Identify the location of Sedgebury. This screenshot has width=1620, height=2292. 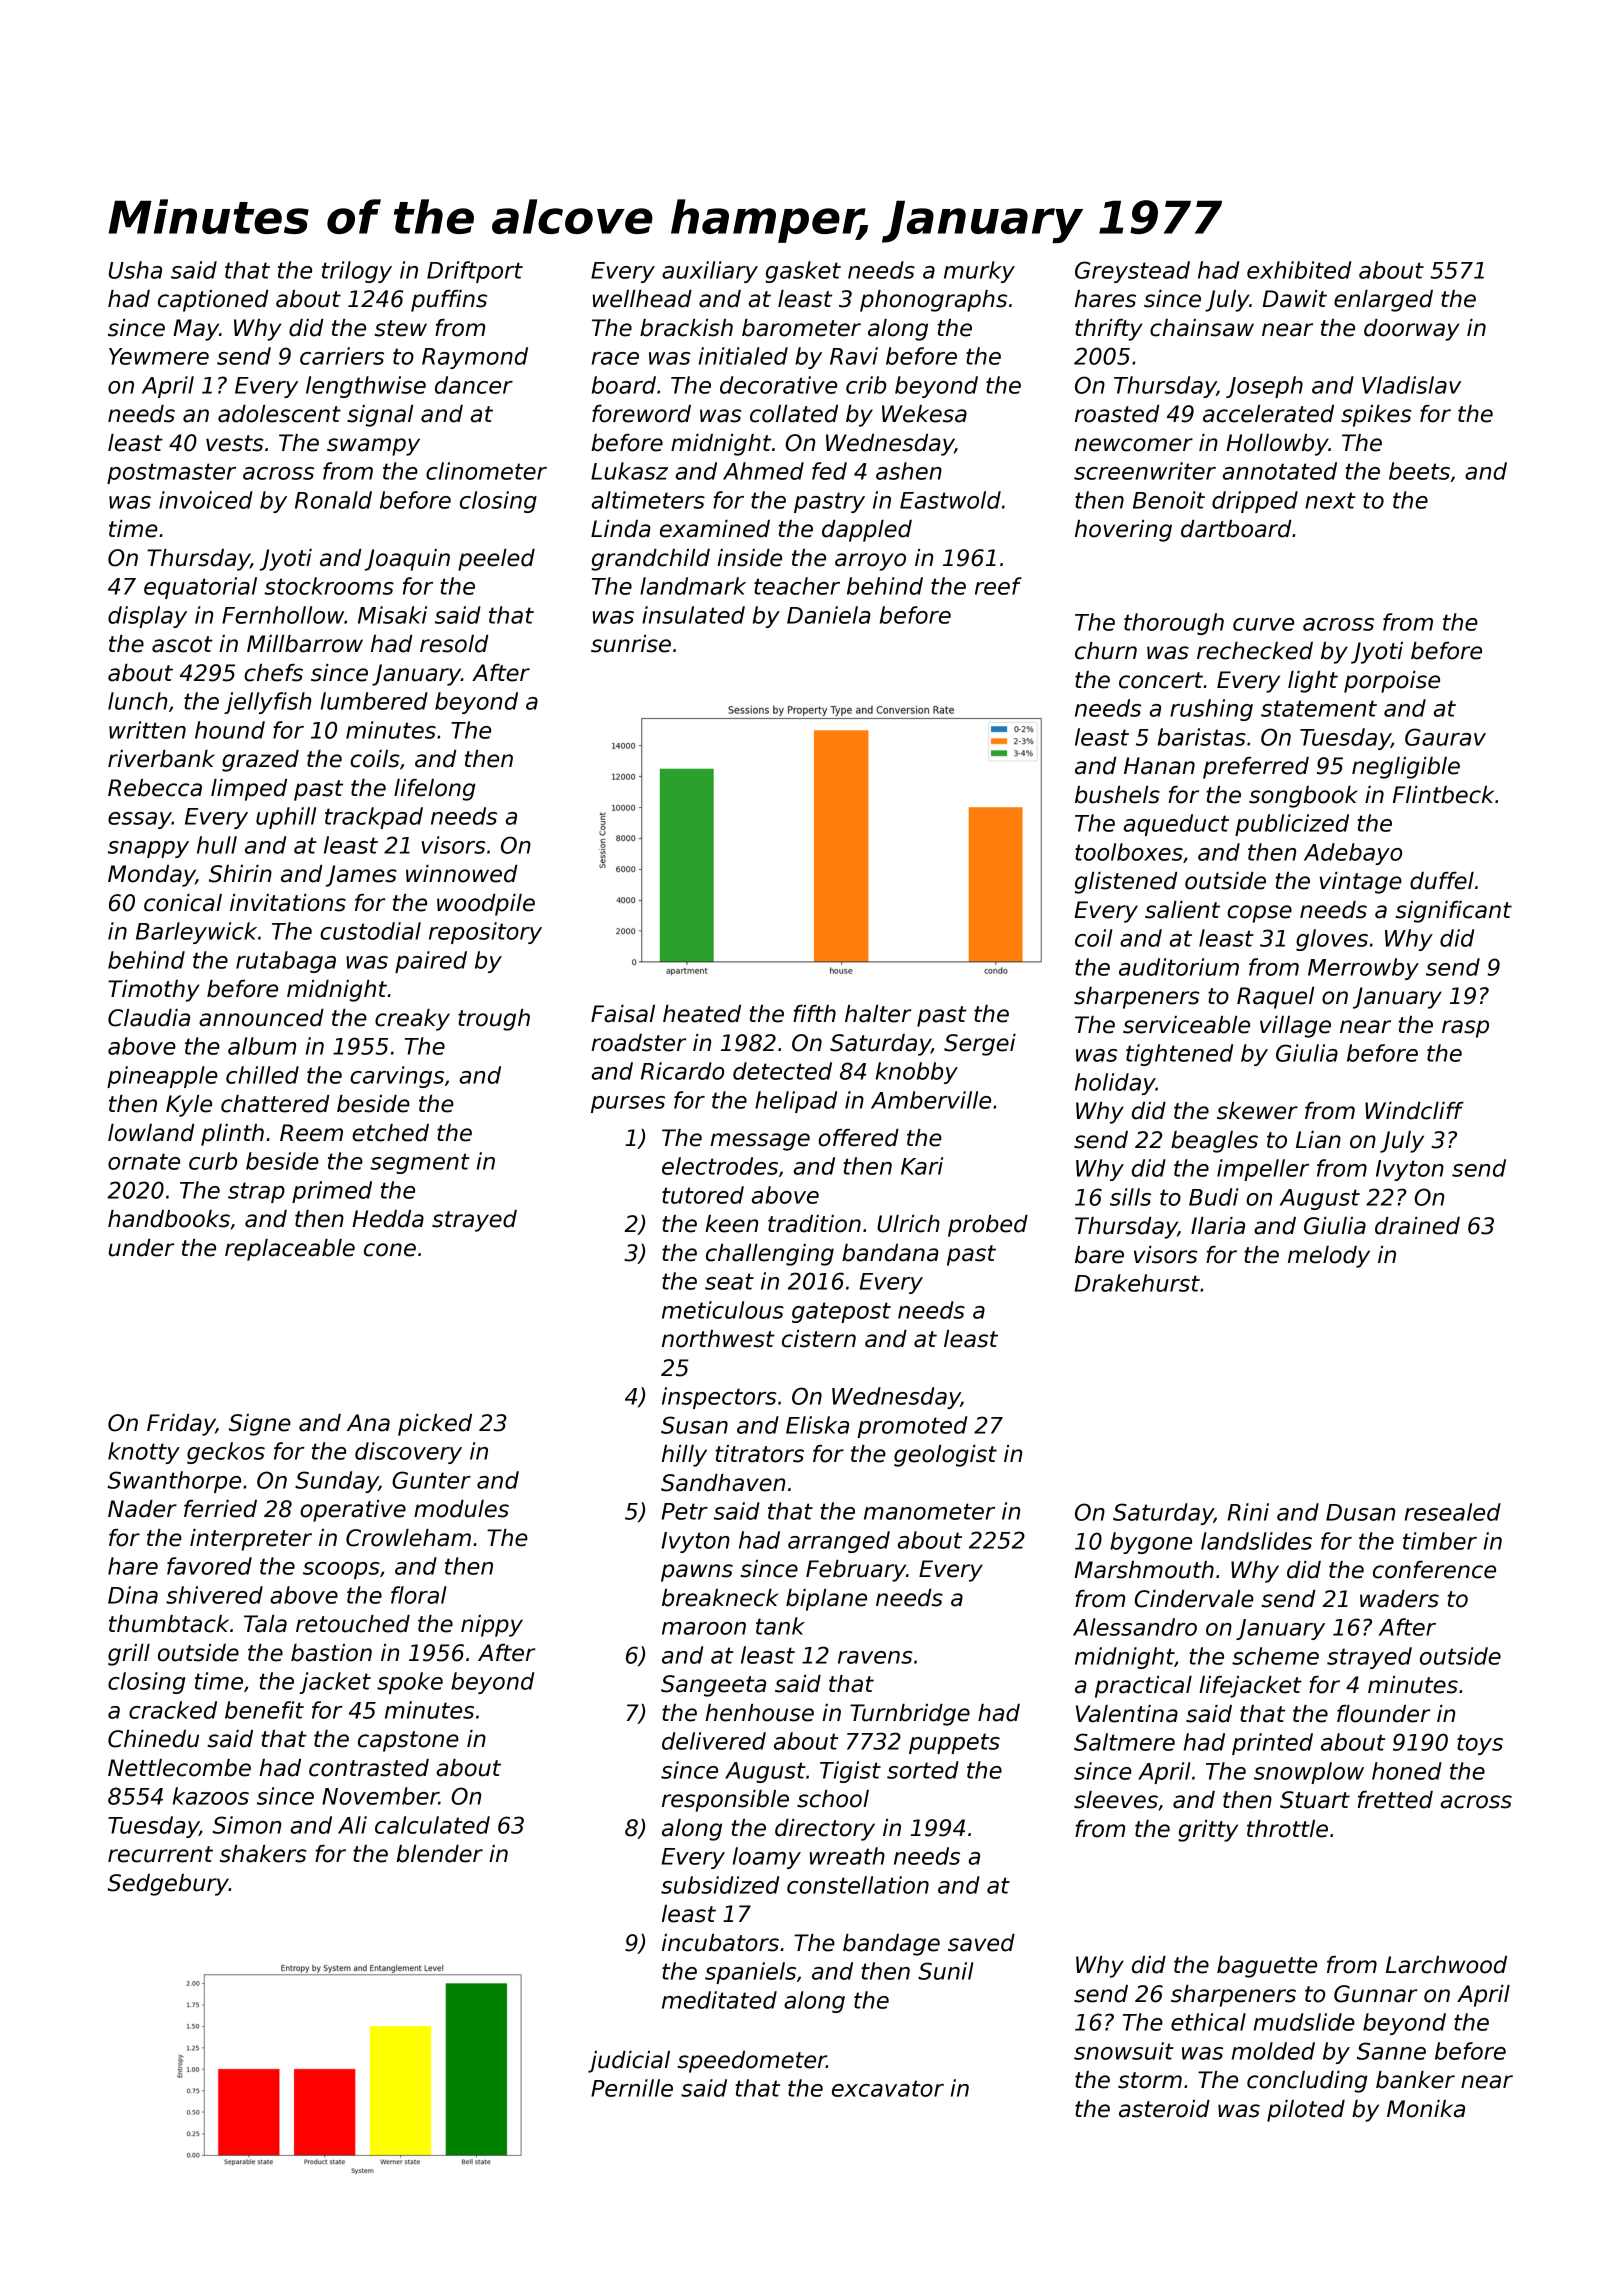
(168, 1885).
